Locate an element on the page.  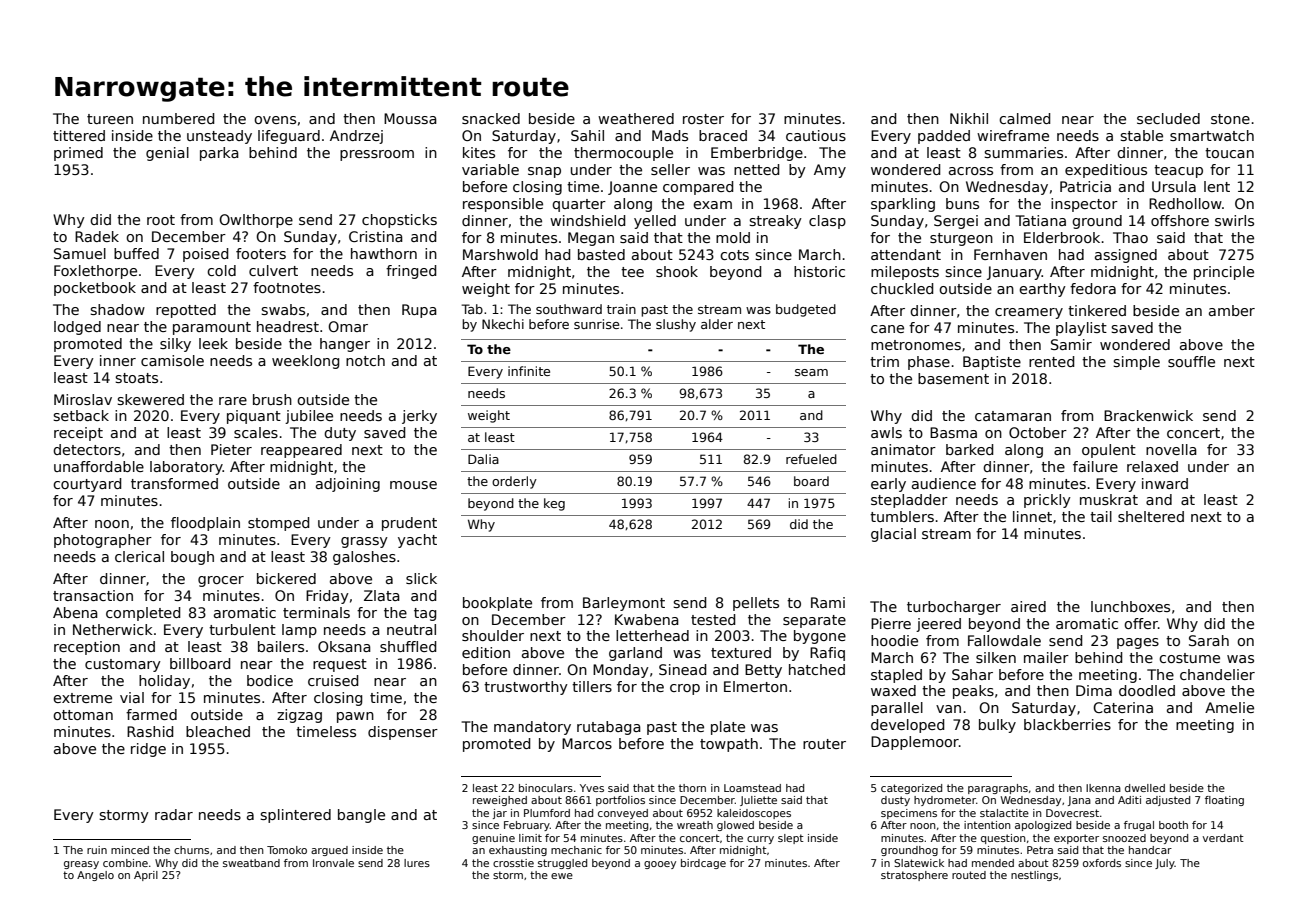
stoats is located at coordinates (136, 378).
